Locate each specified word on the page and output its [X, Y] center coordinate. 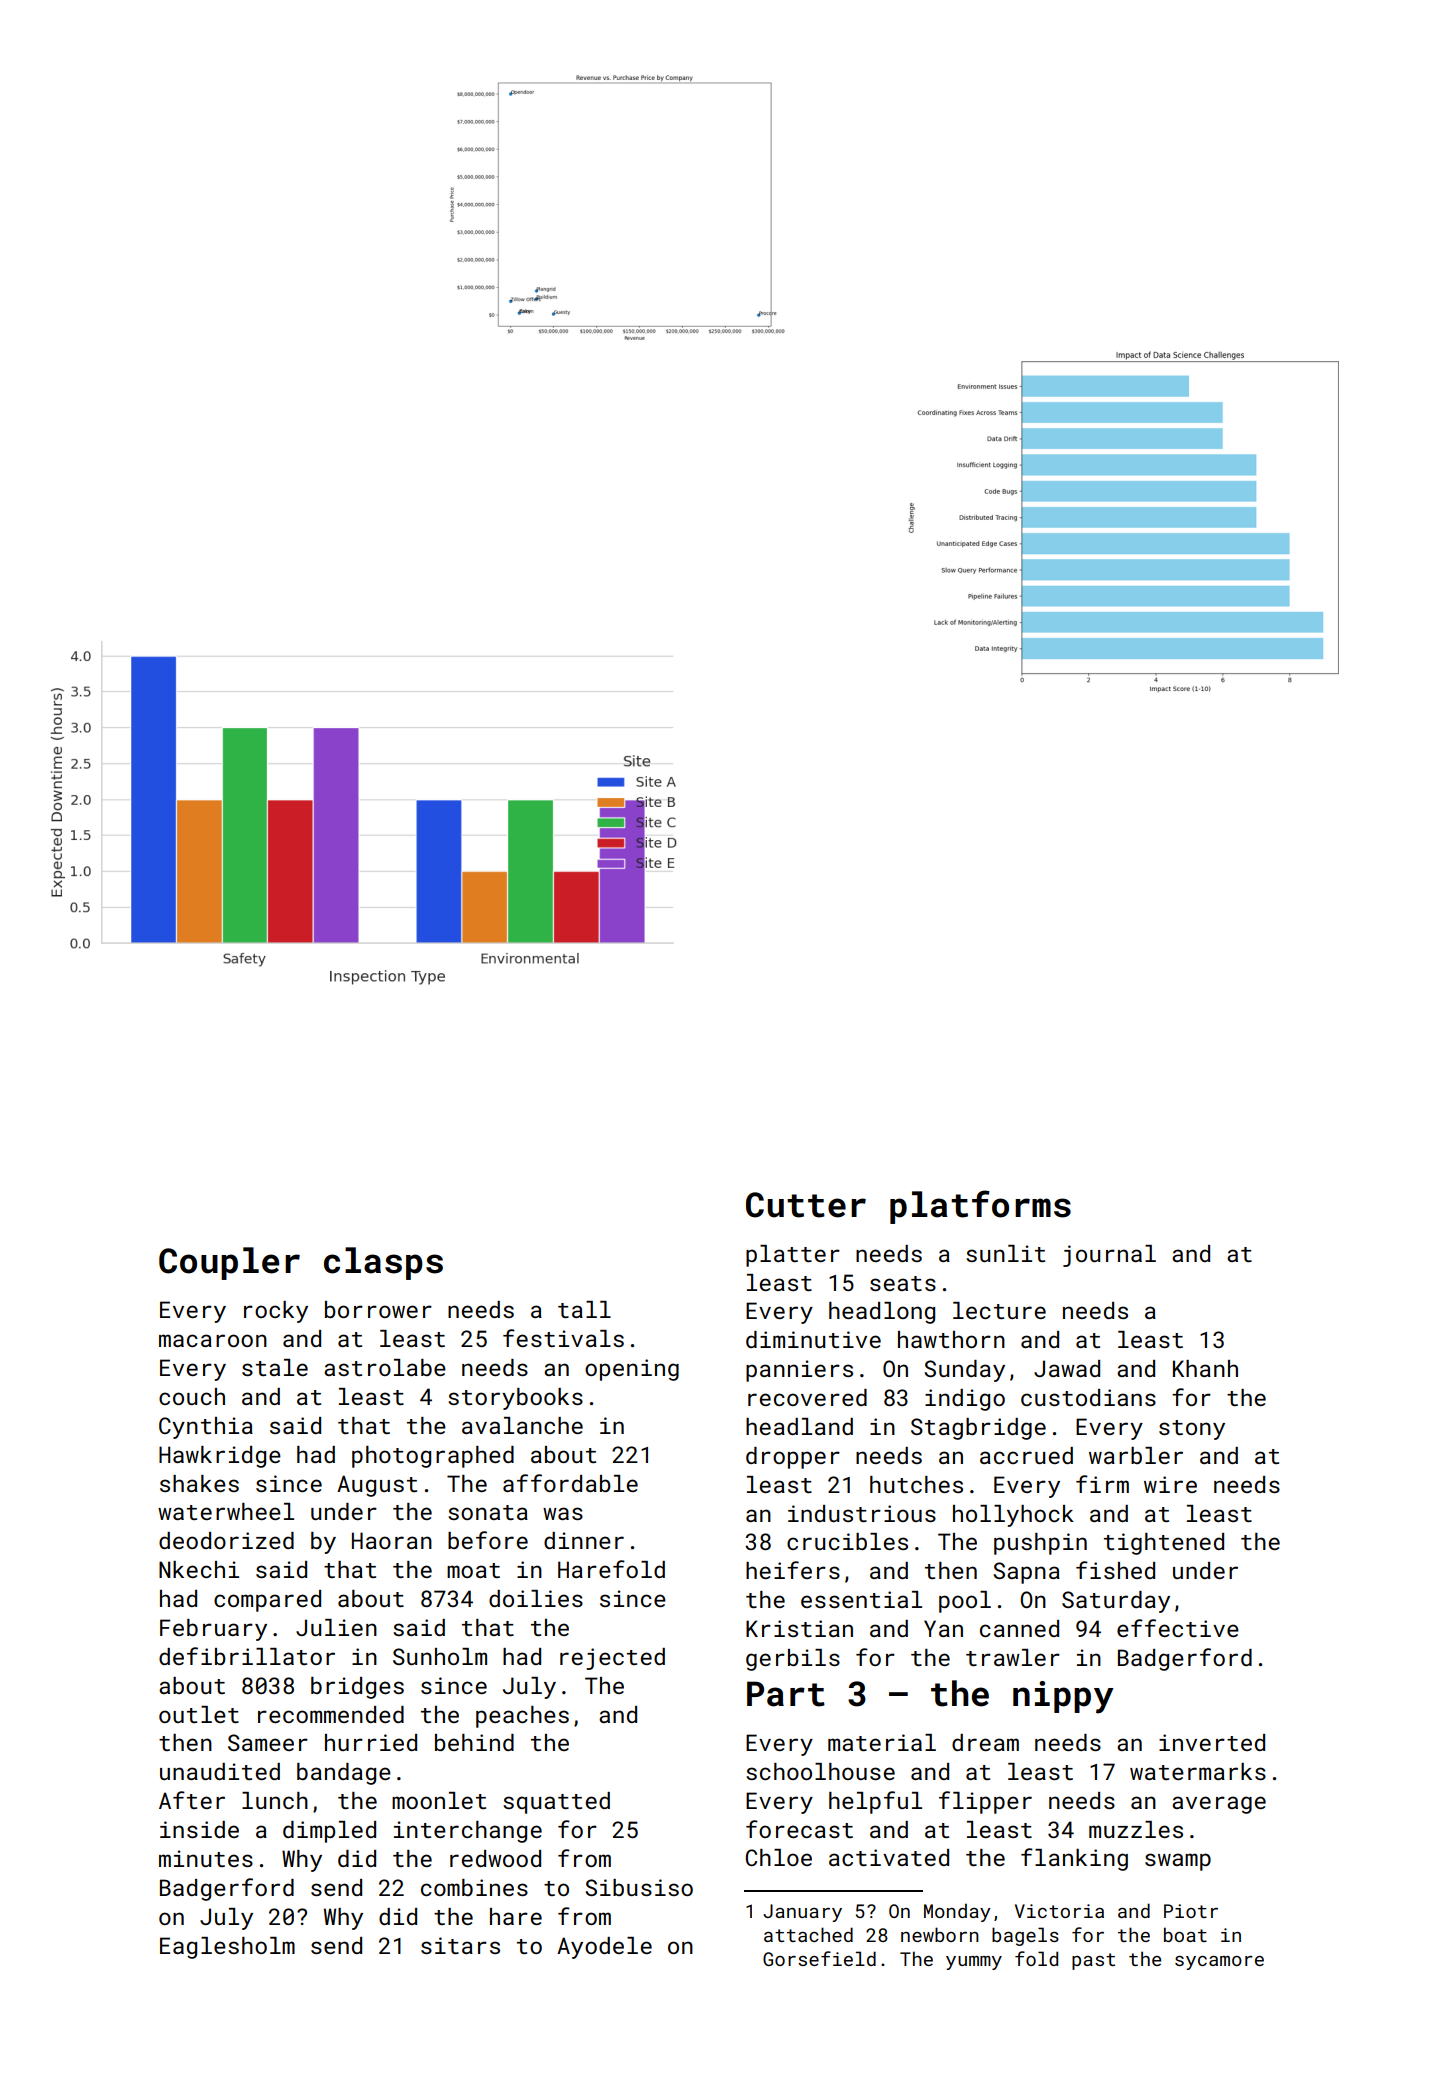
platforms [980, 1207]
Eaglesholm [227, 1948]
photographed [433, 1457]
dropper [793, 1458]
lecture [999, 1310]
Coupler [229, 1263]
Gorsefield [819, 1958]
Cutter [806, 1205]
